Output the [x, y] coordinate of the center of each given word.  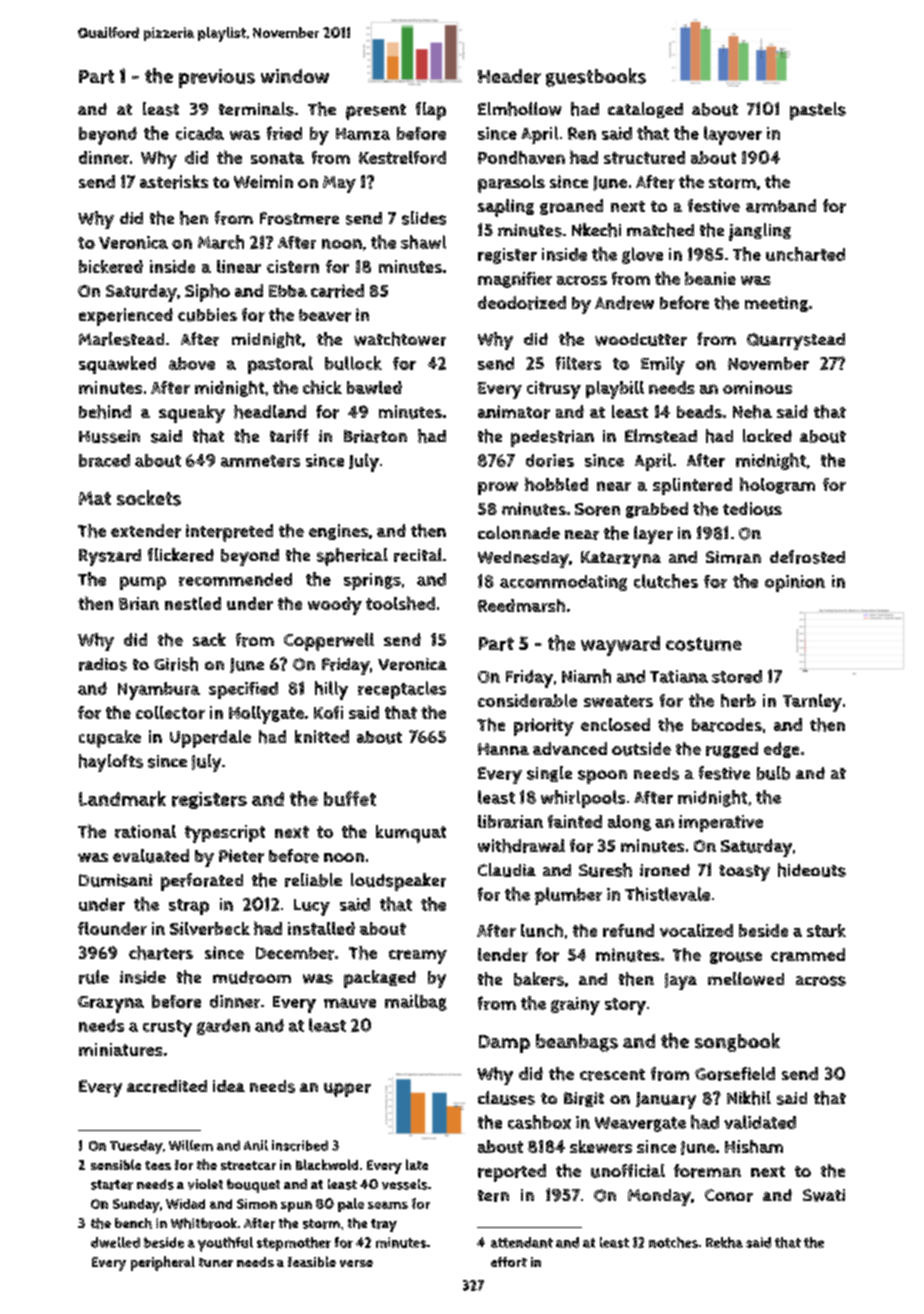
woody [335, 606]
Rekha [724, 1242]
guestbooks [596, 77]
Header [509, 76]
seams [388, 1205]
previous [217, 78]
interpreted [229, 533]
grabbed [657, 510]
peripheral [163, 1263]
